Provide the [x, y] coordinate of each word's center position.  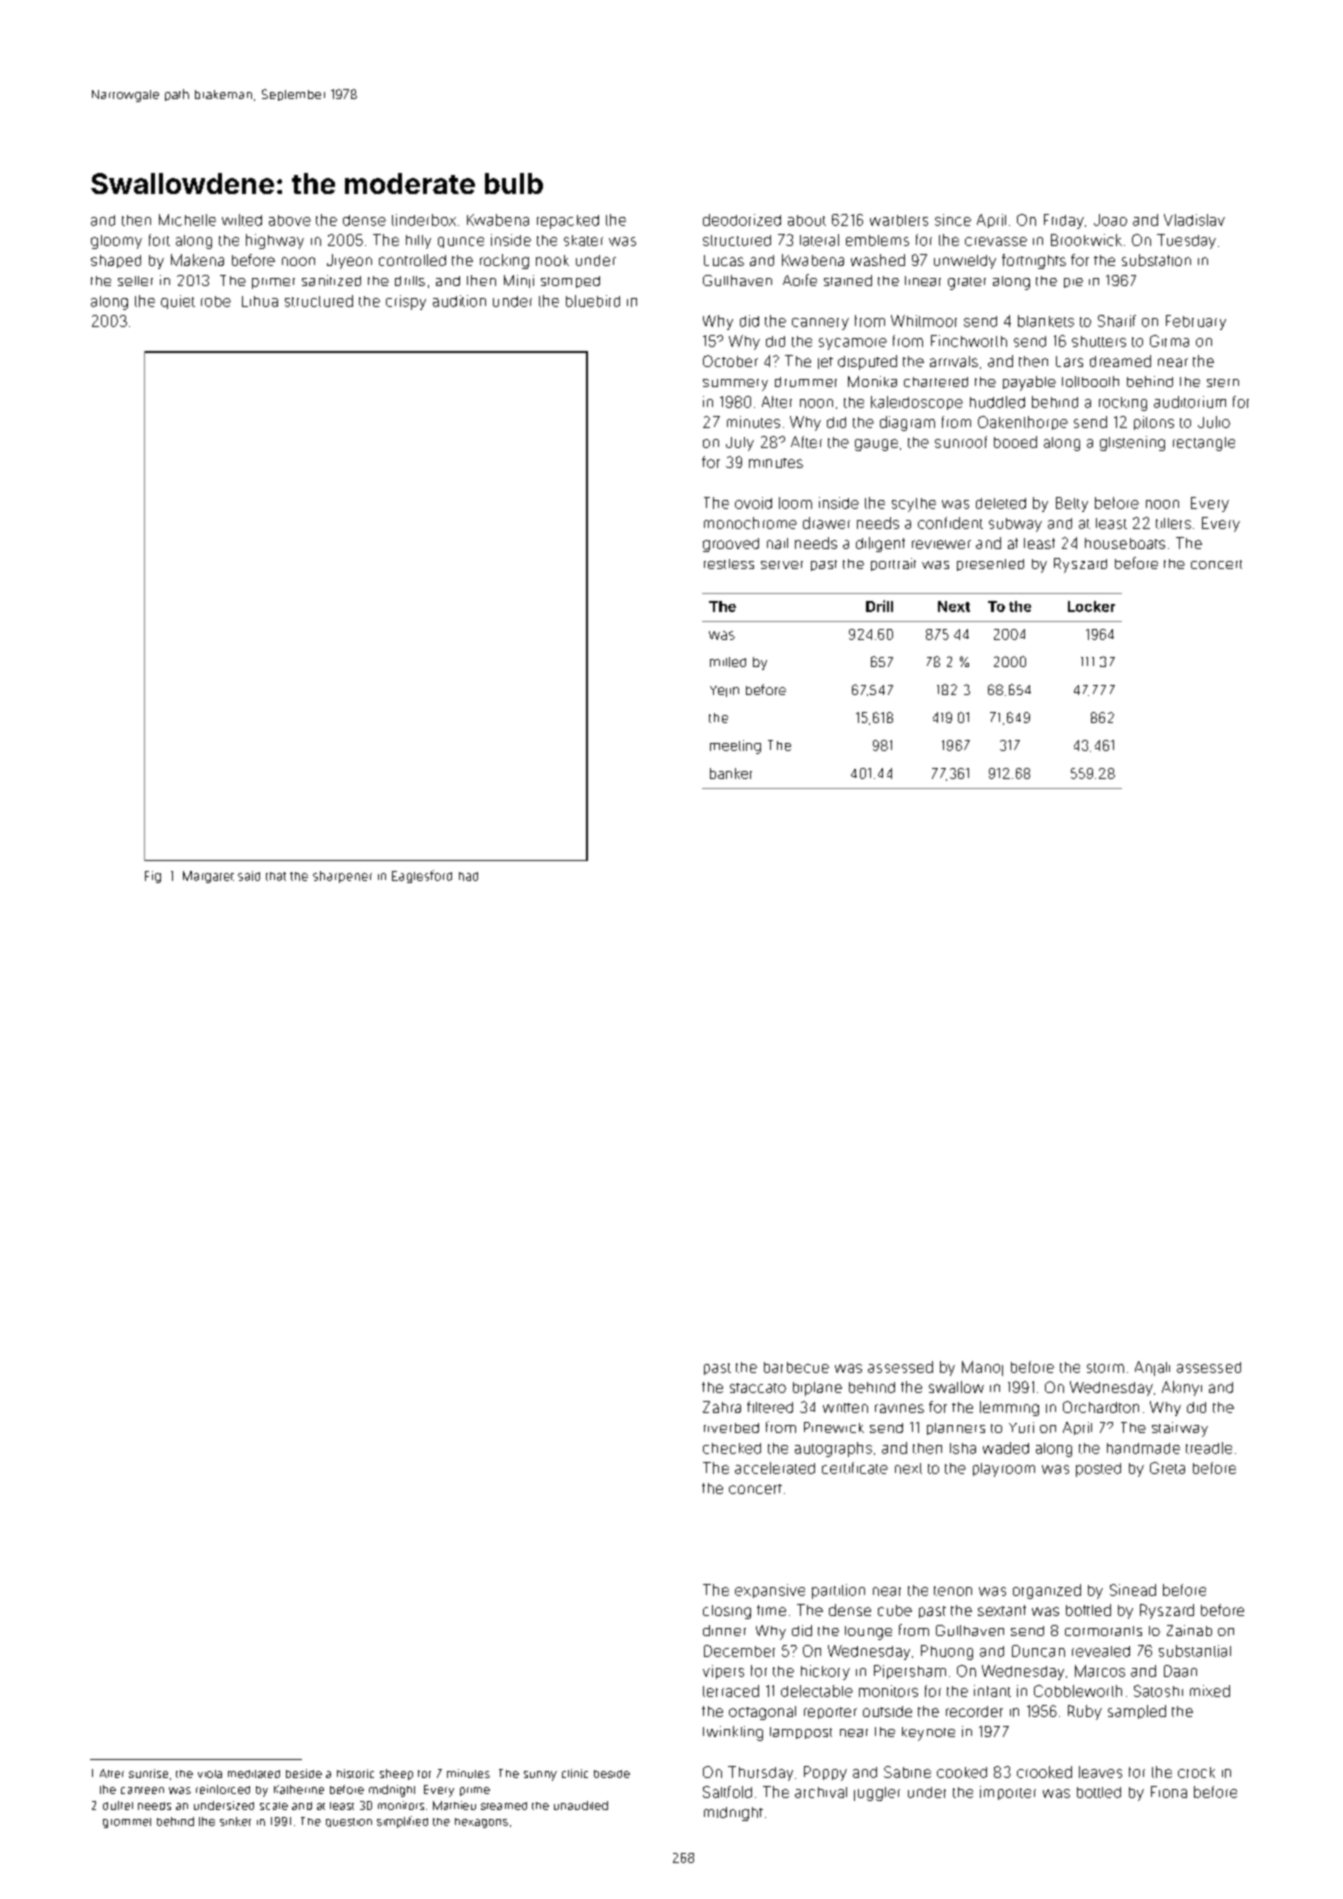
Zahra [722, 1407]
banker [731, 773]
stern [1223, 382]
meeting [735, 747]
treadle [1209, 1448]
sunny [540, 1776]
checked [732, 1448]
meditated [254, 1774]
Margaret [208, 877]
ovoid [753, 503]
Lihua [260, 301]
